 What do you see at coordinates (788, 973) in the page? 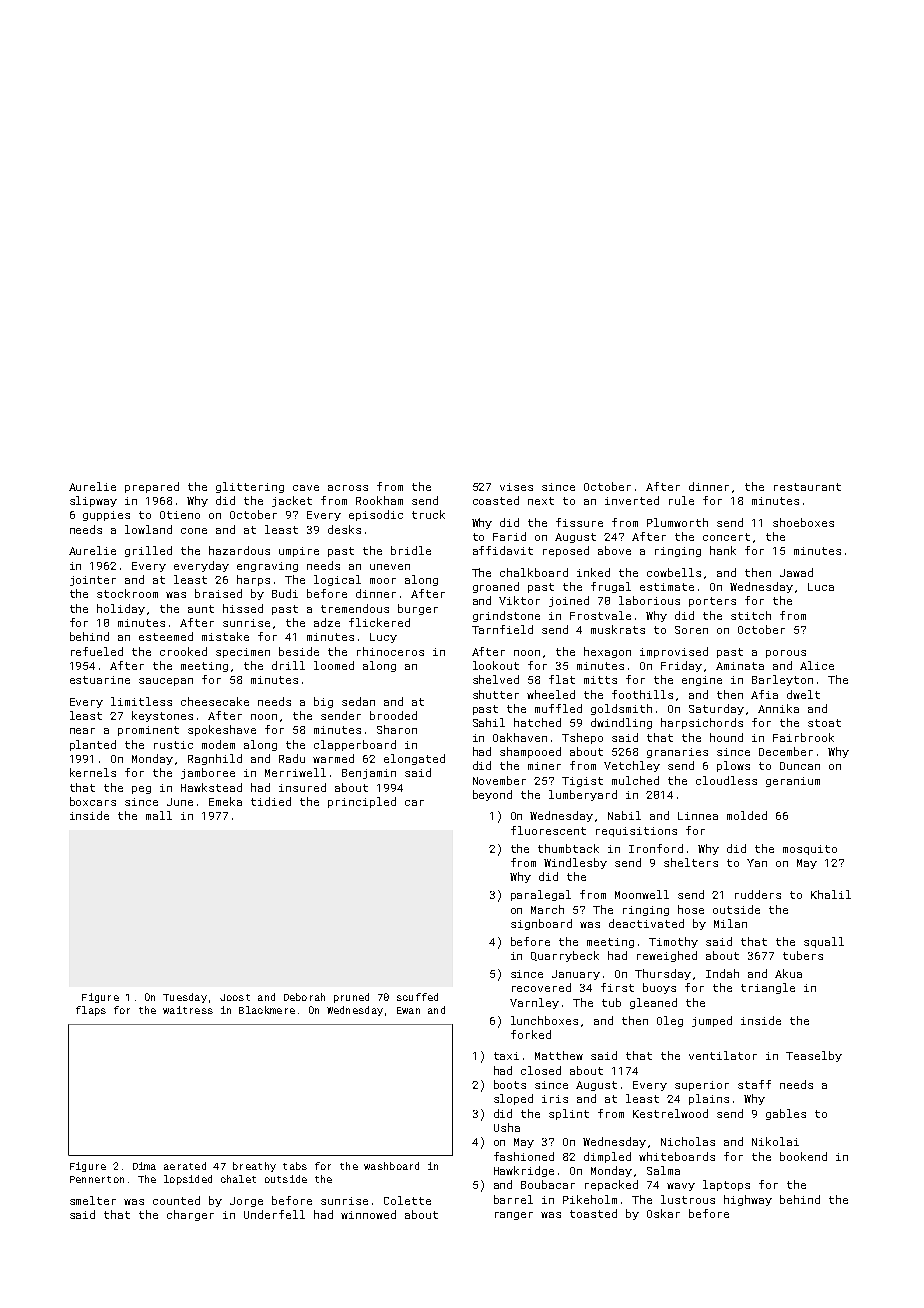
I see `Akua` at bounding box center [788, 973].
